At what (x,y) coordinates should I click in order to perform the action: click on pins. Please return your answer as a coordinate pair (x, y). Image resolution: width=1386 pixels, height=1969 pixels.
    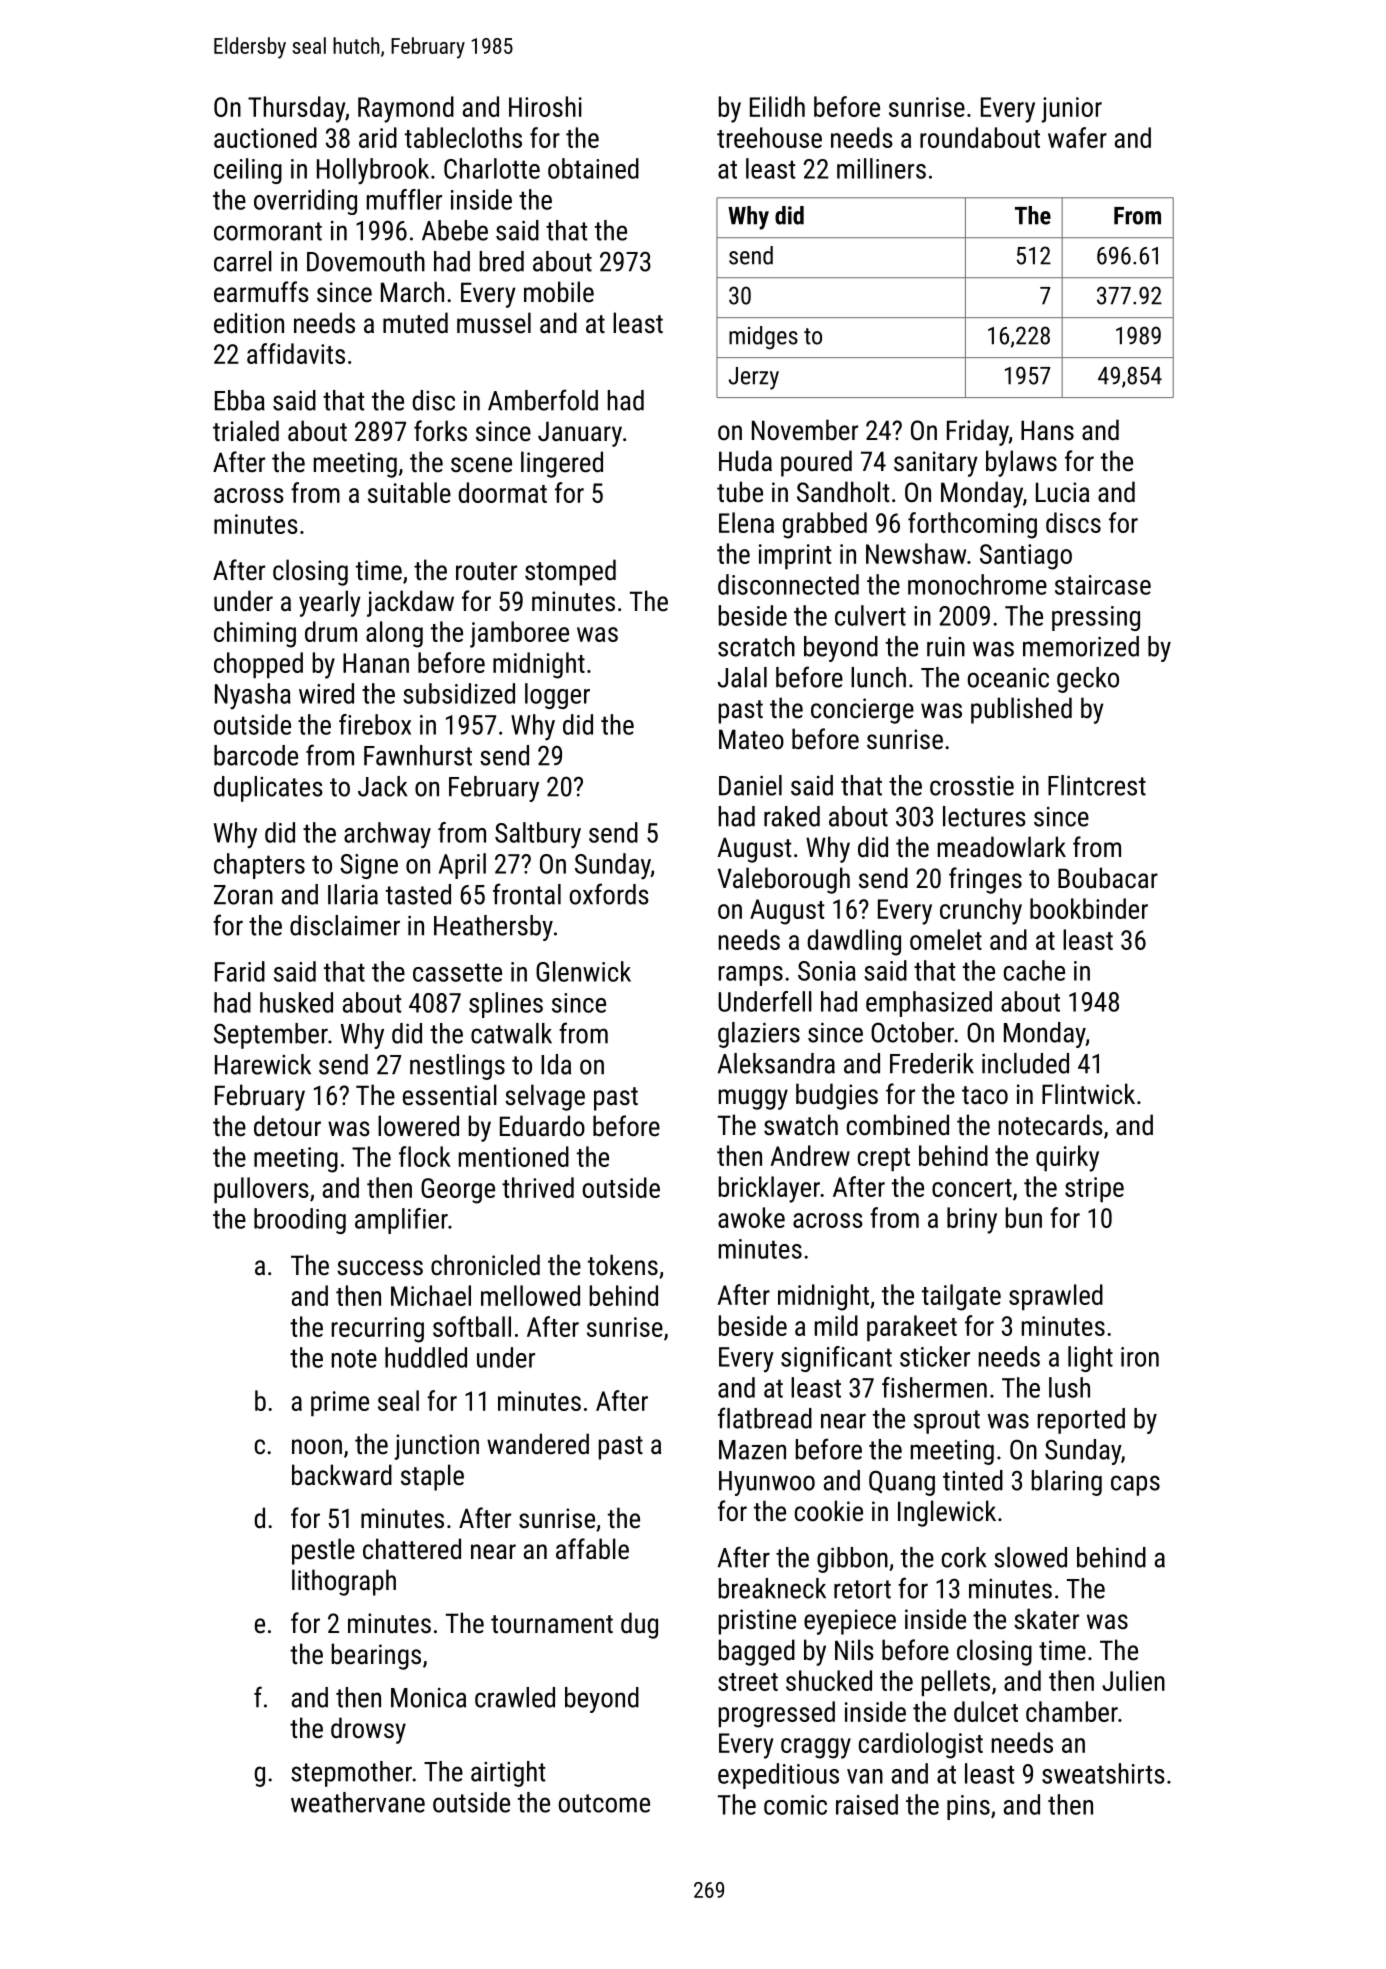
    Looking at the image, I should click on (968, 1807).
